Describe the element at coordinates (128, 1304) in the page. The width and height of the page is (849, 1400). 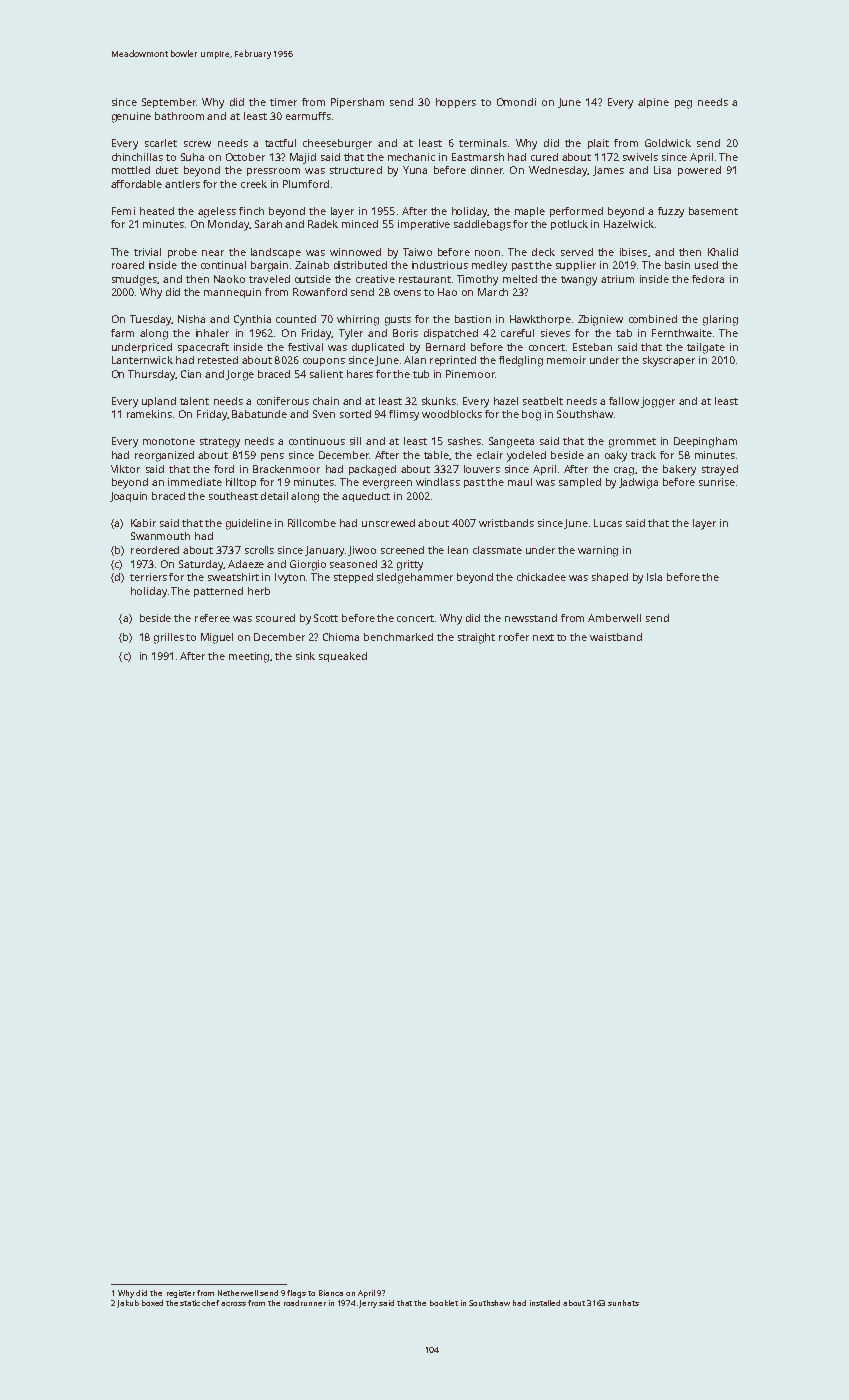
I see `Jakub` at that location.
